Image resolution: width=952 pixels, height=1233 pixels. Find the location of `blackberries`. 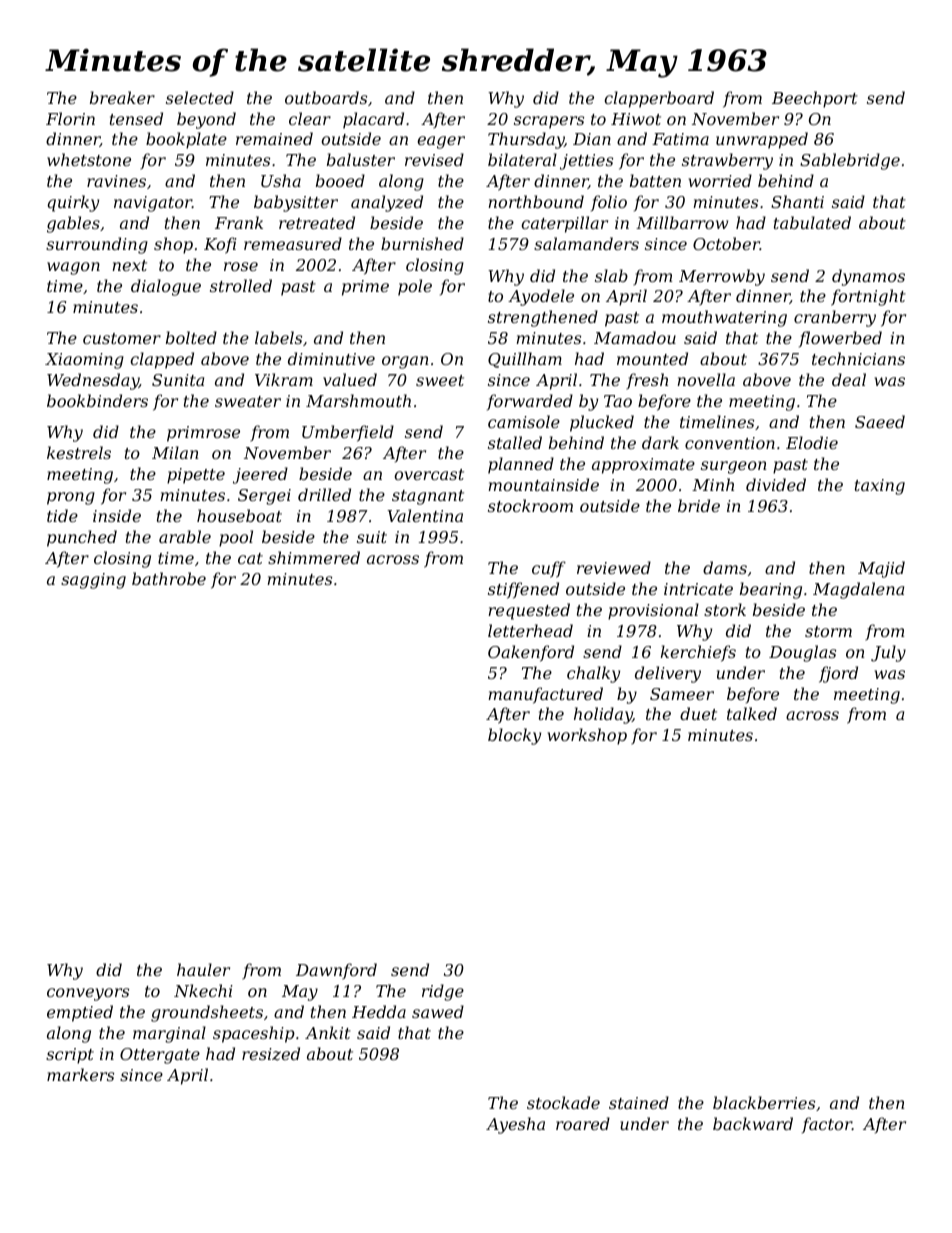

blackberries is located at coordinates (764, 1102).
